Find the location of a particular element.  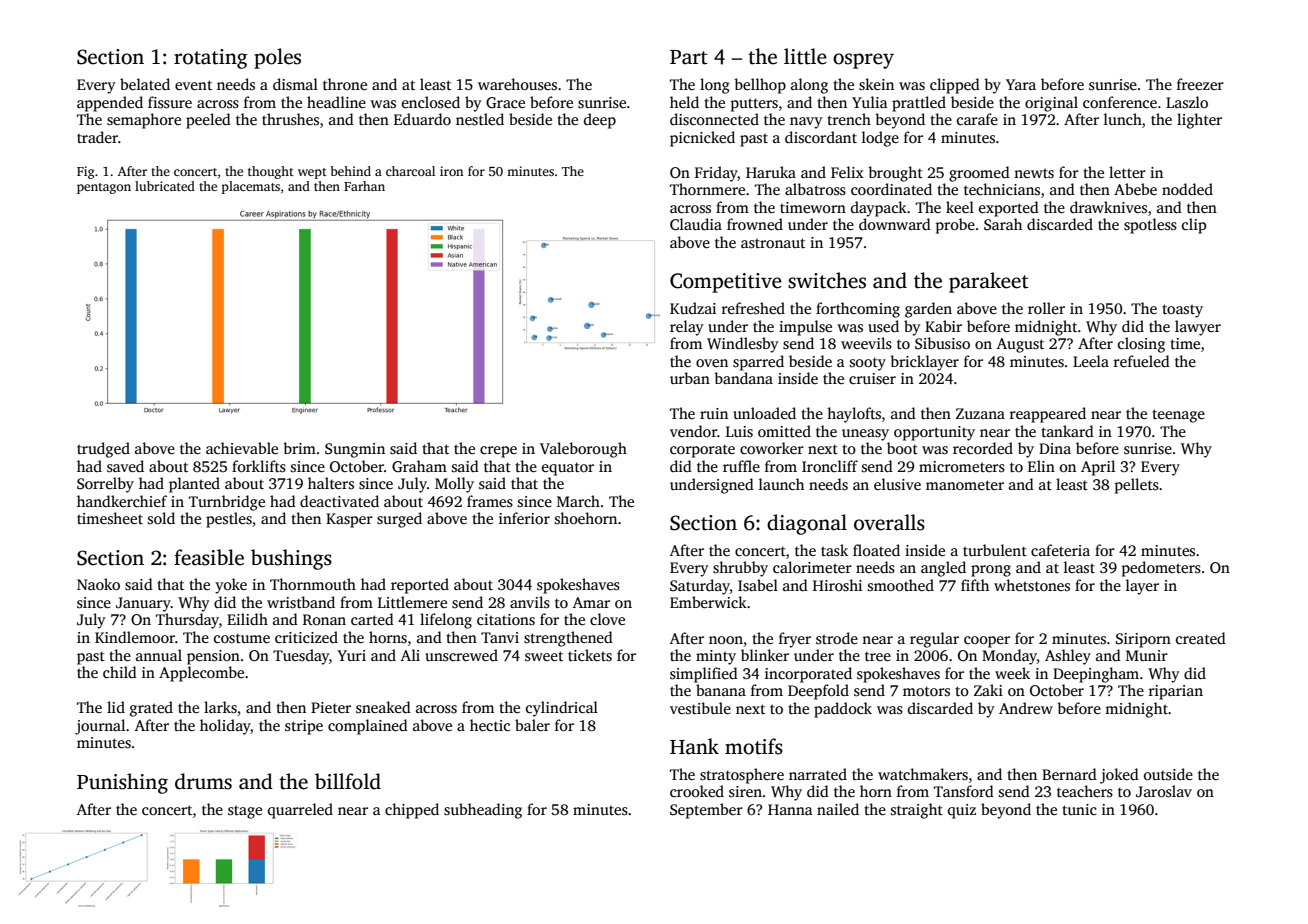

riparian is located at coordinates (1176, 692).
